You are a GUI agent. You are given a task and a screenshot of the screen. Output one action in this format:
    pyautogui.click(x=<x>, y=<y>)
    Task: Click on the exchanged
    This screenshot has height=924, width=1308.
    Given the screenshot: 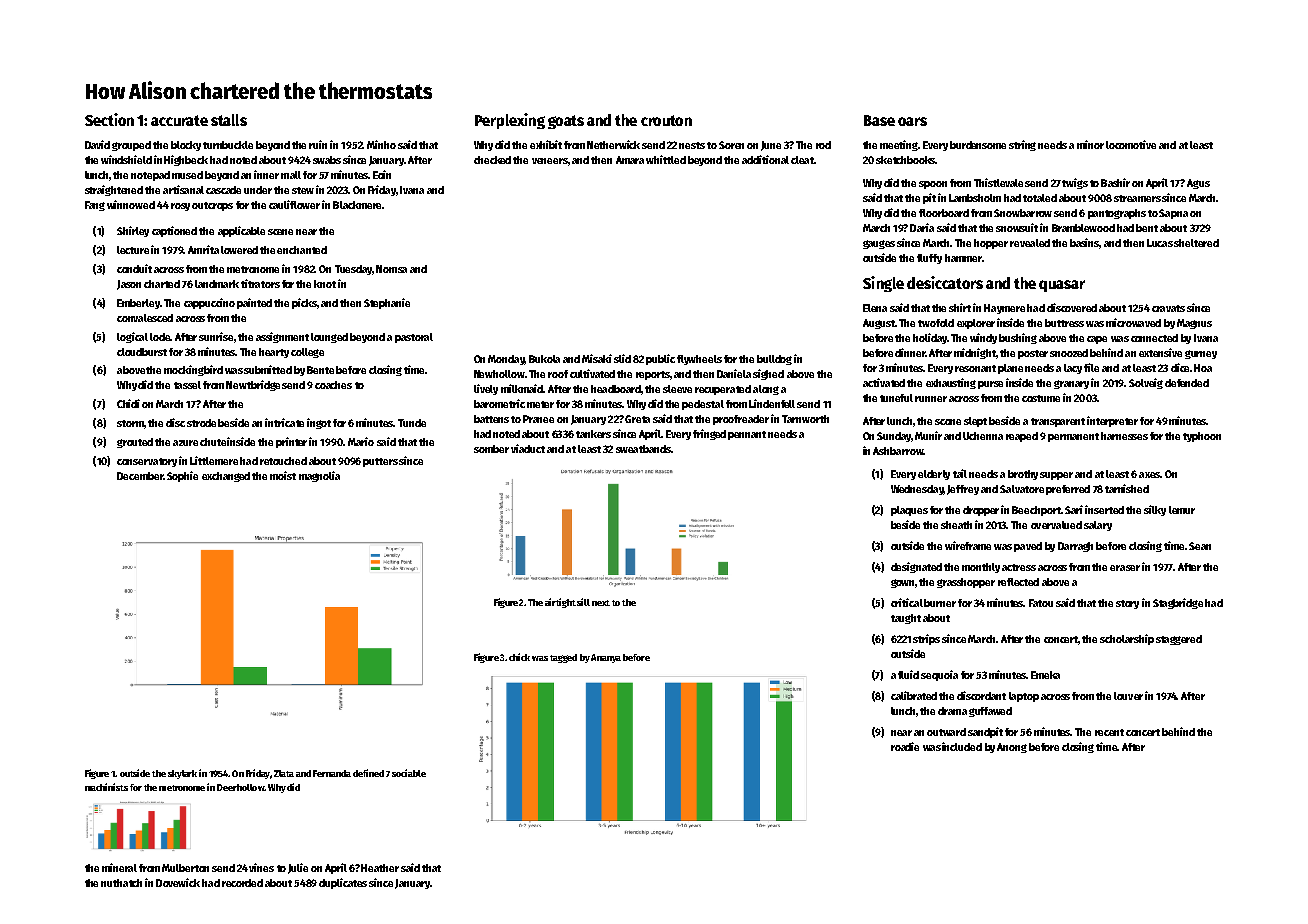 What is the action you would take?
    pyautogui.click(x=226, y=477)
